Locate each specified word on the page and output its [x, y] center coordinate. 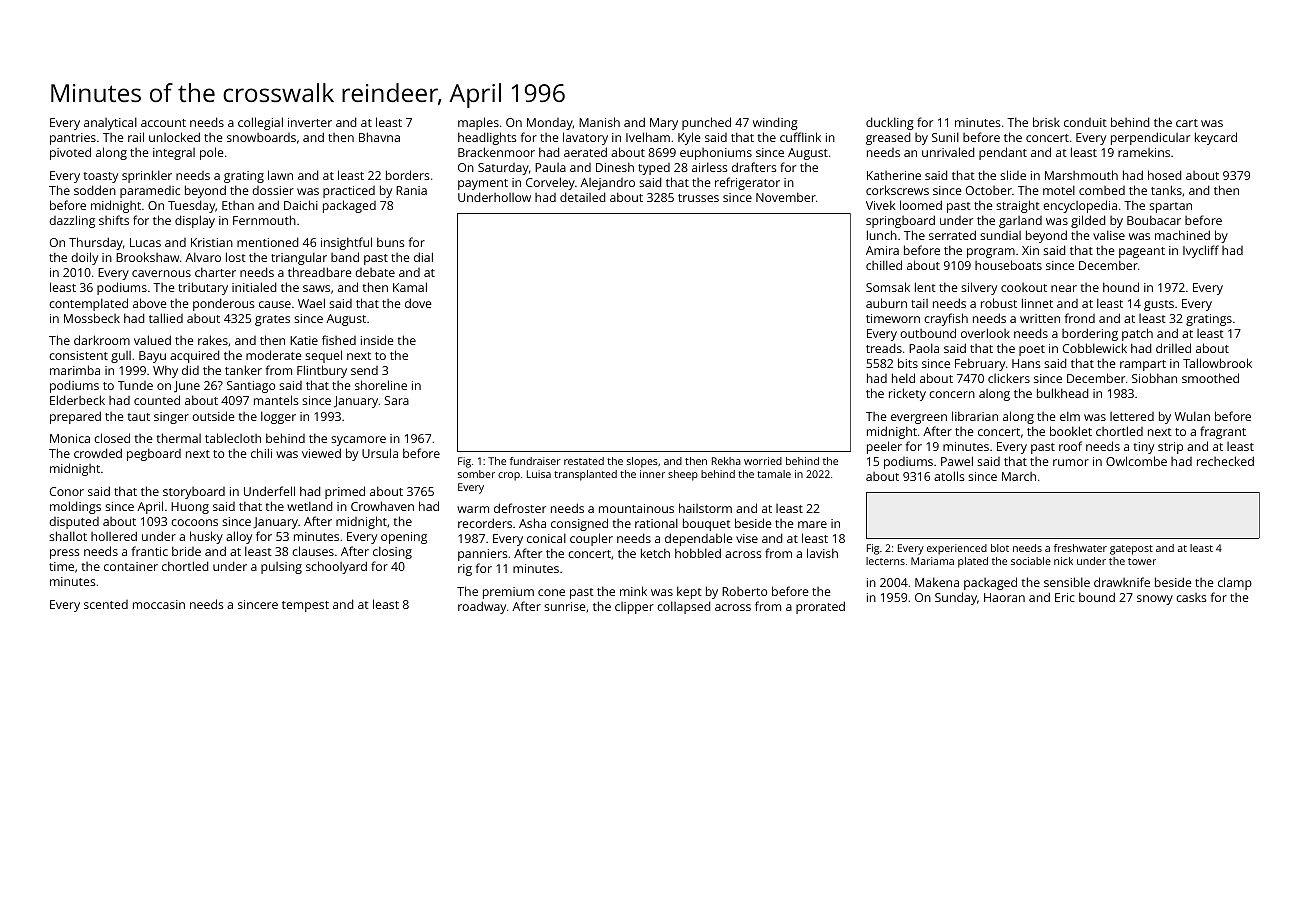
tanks [1166, 190]
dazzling [72, 221]
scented [106, 604]
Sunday [956, 598]
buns [391, 242]
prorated [820, 607]
